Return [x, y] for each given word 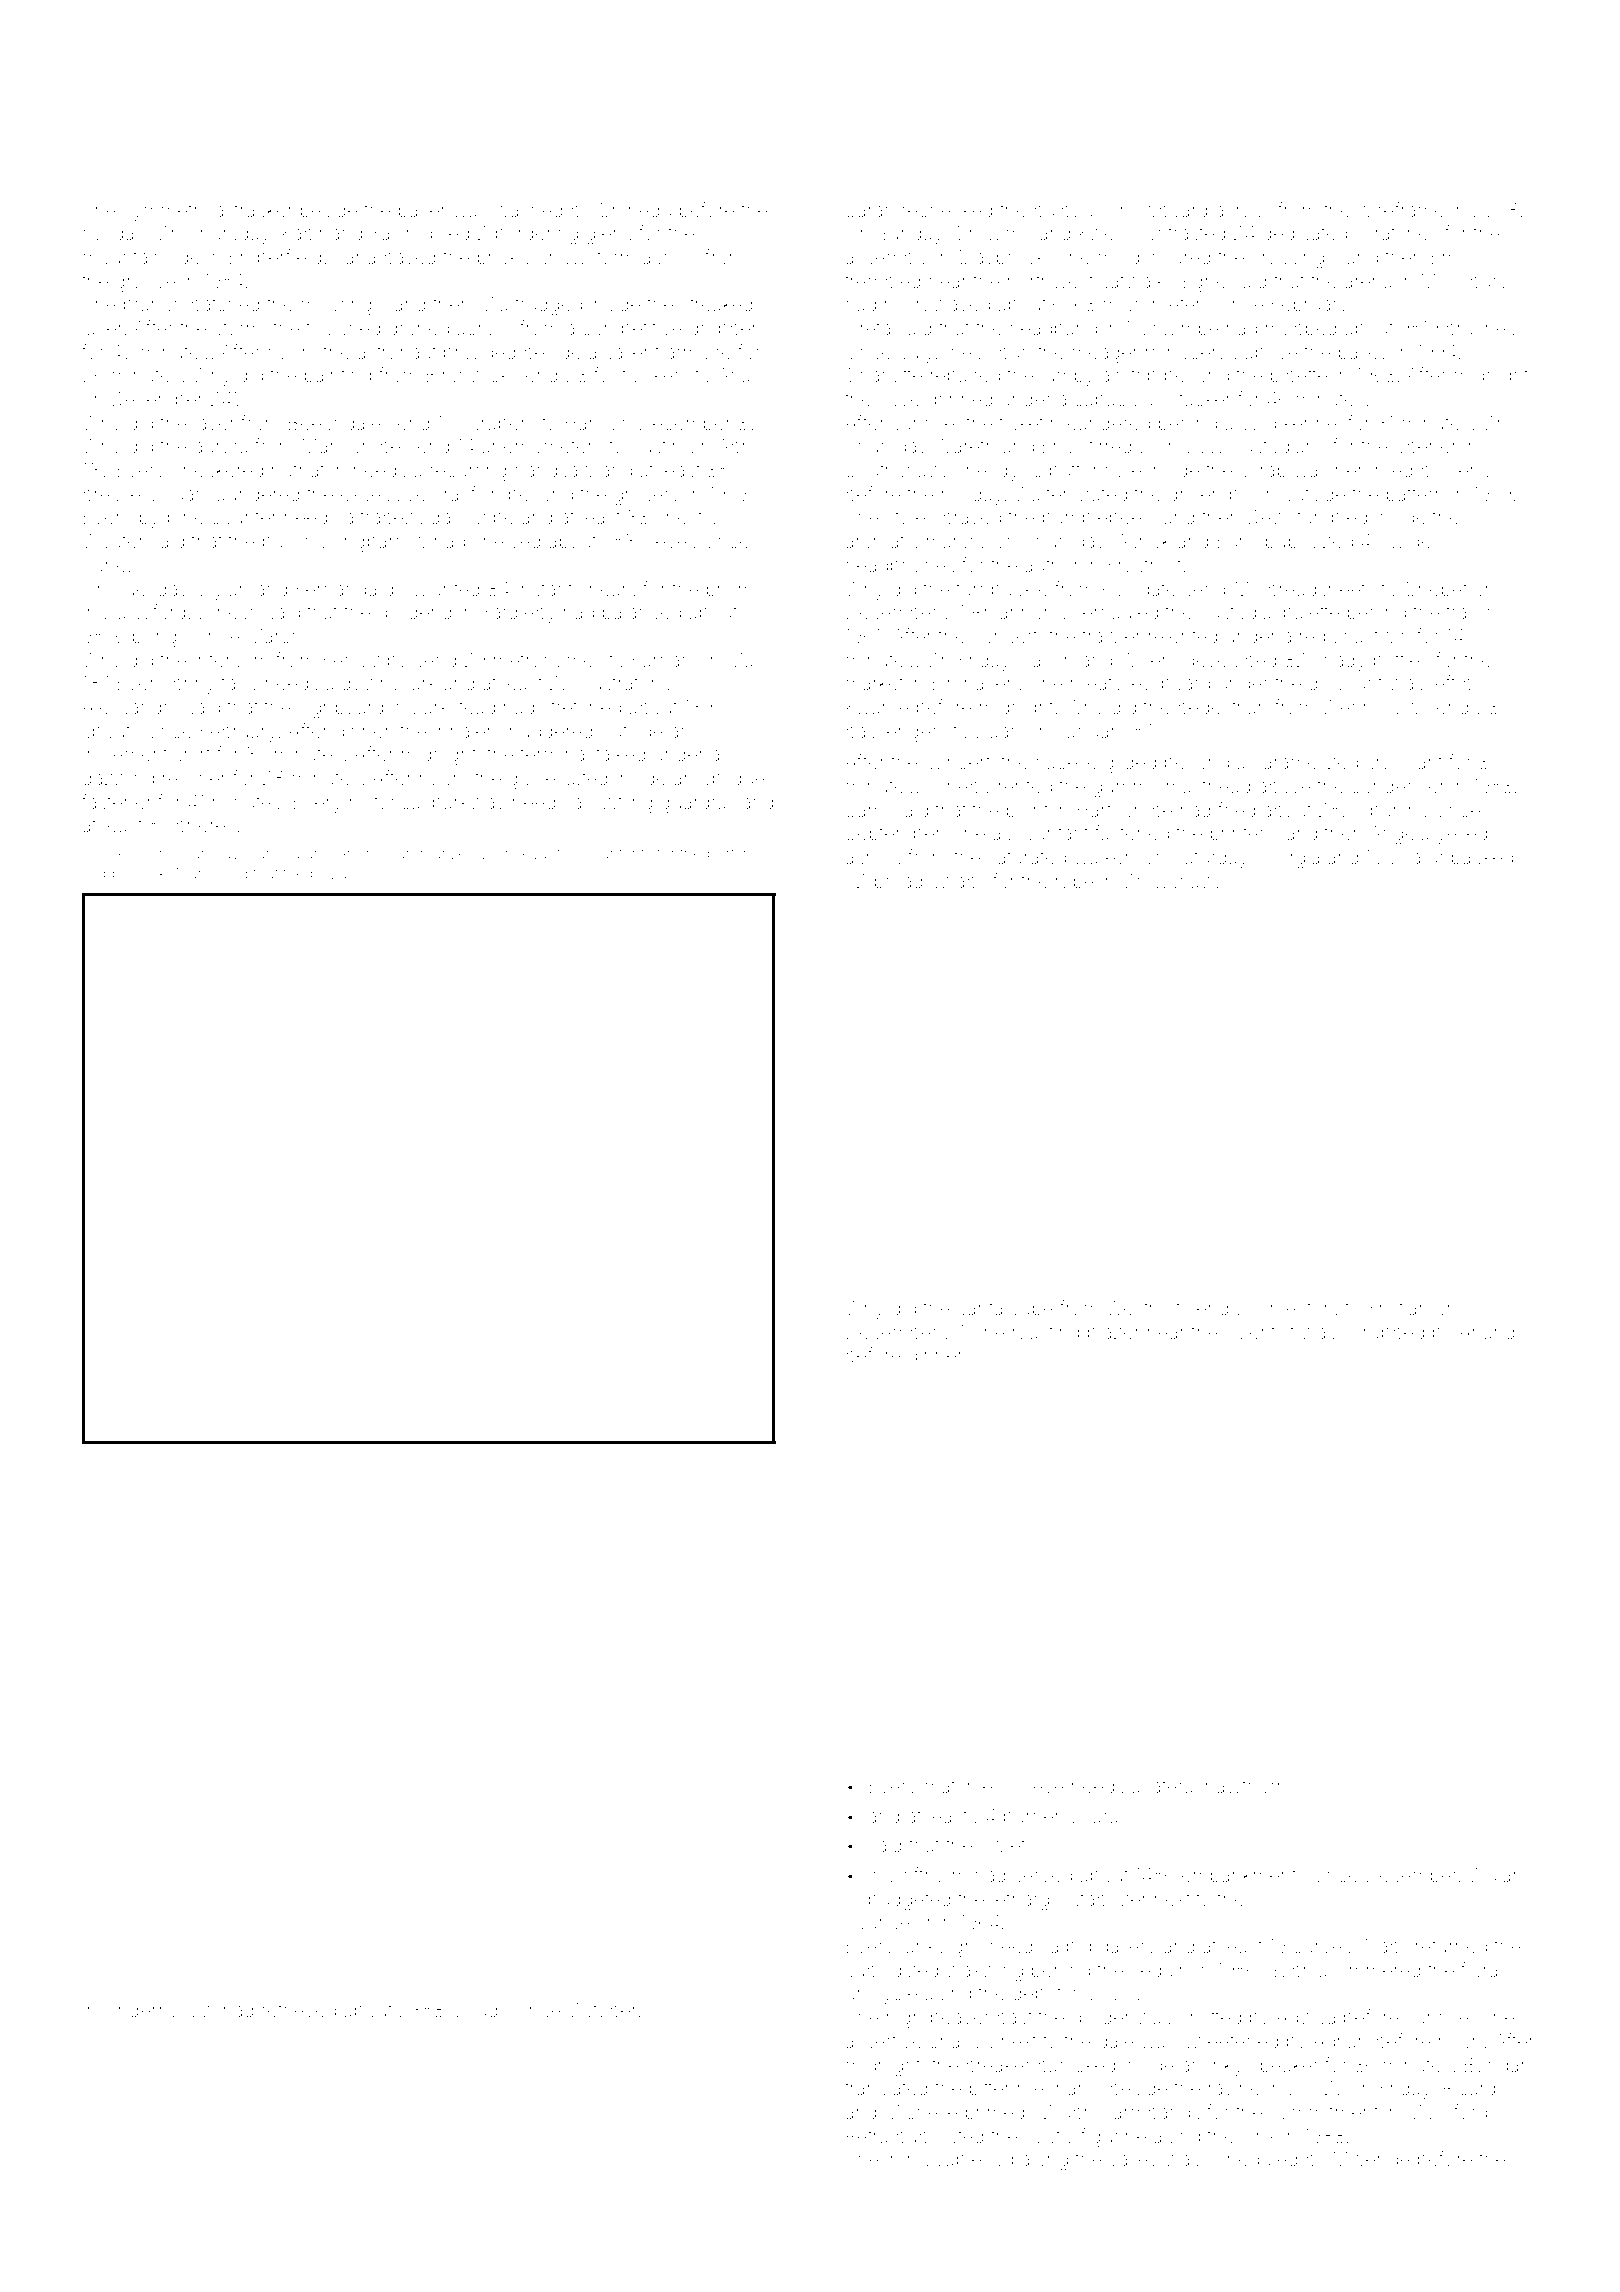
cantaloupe [1005, 1310]
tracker [263, 210]
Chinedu [634, 209]
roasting [1046, 1334]
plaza [329, 875]
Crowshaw [1168, 880]
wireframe [1401, 209]
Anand [1487, 1332]
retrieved [299, 2010]
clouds [479, 2010]
